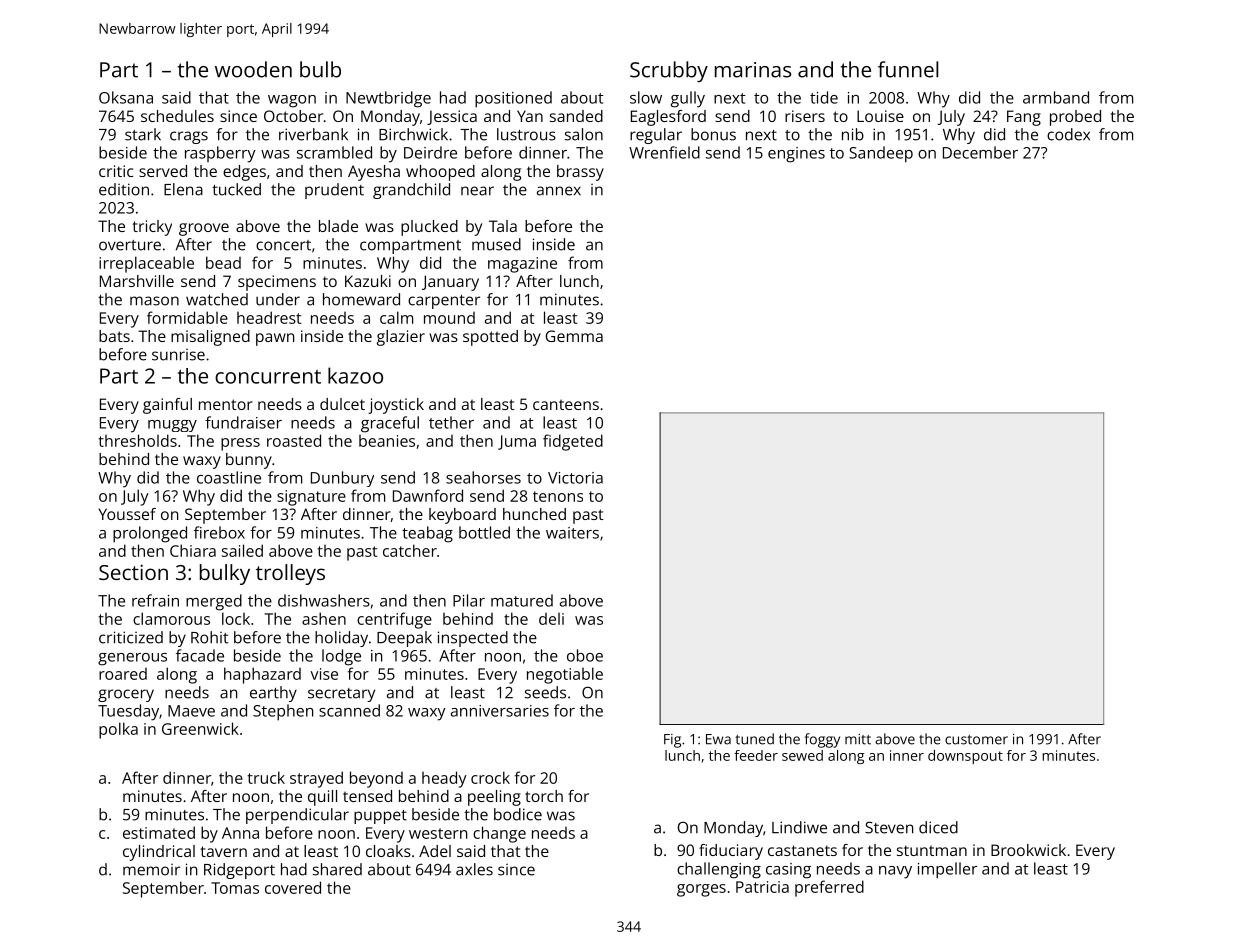 The image size is (1233, 952). I want to click on axles, so click(474, 869).
